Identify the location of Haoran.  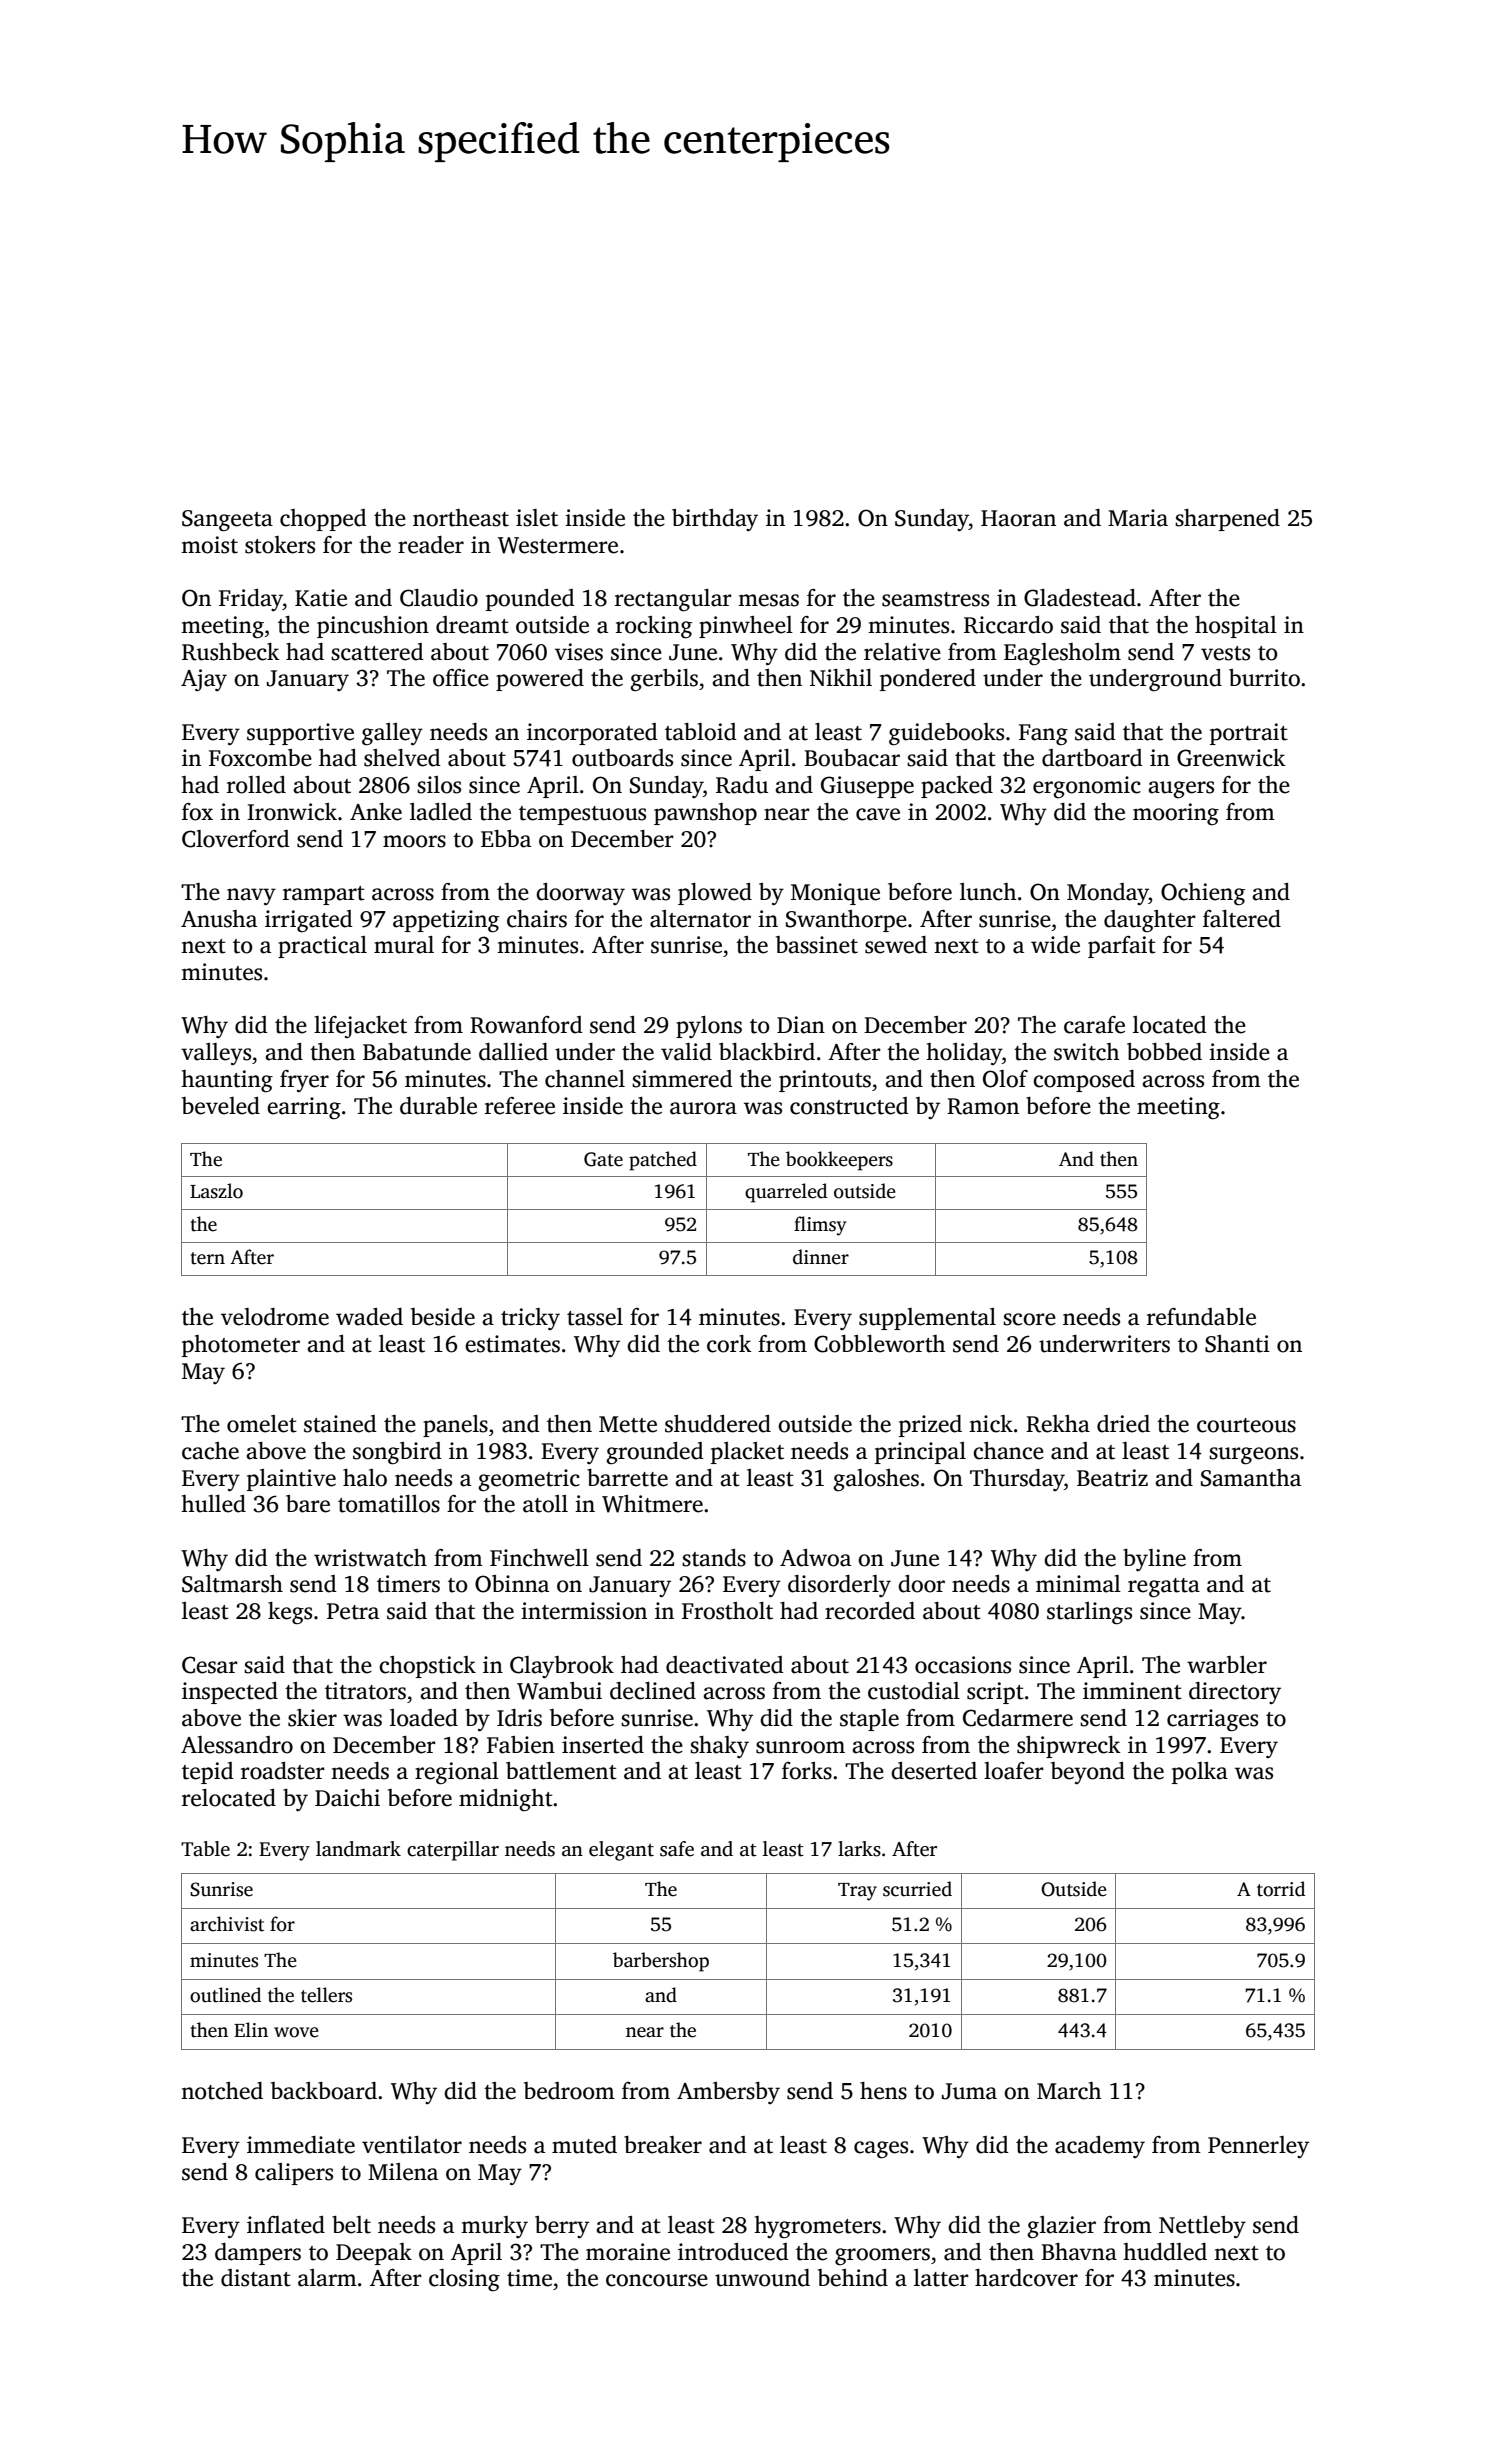
(1018, 518).
